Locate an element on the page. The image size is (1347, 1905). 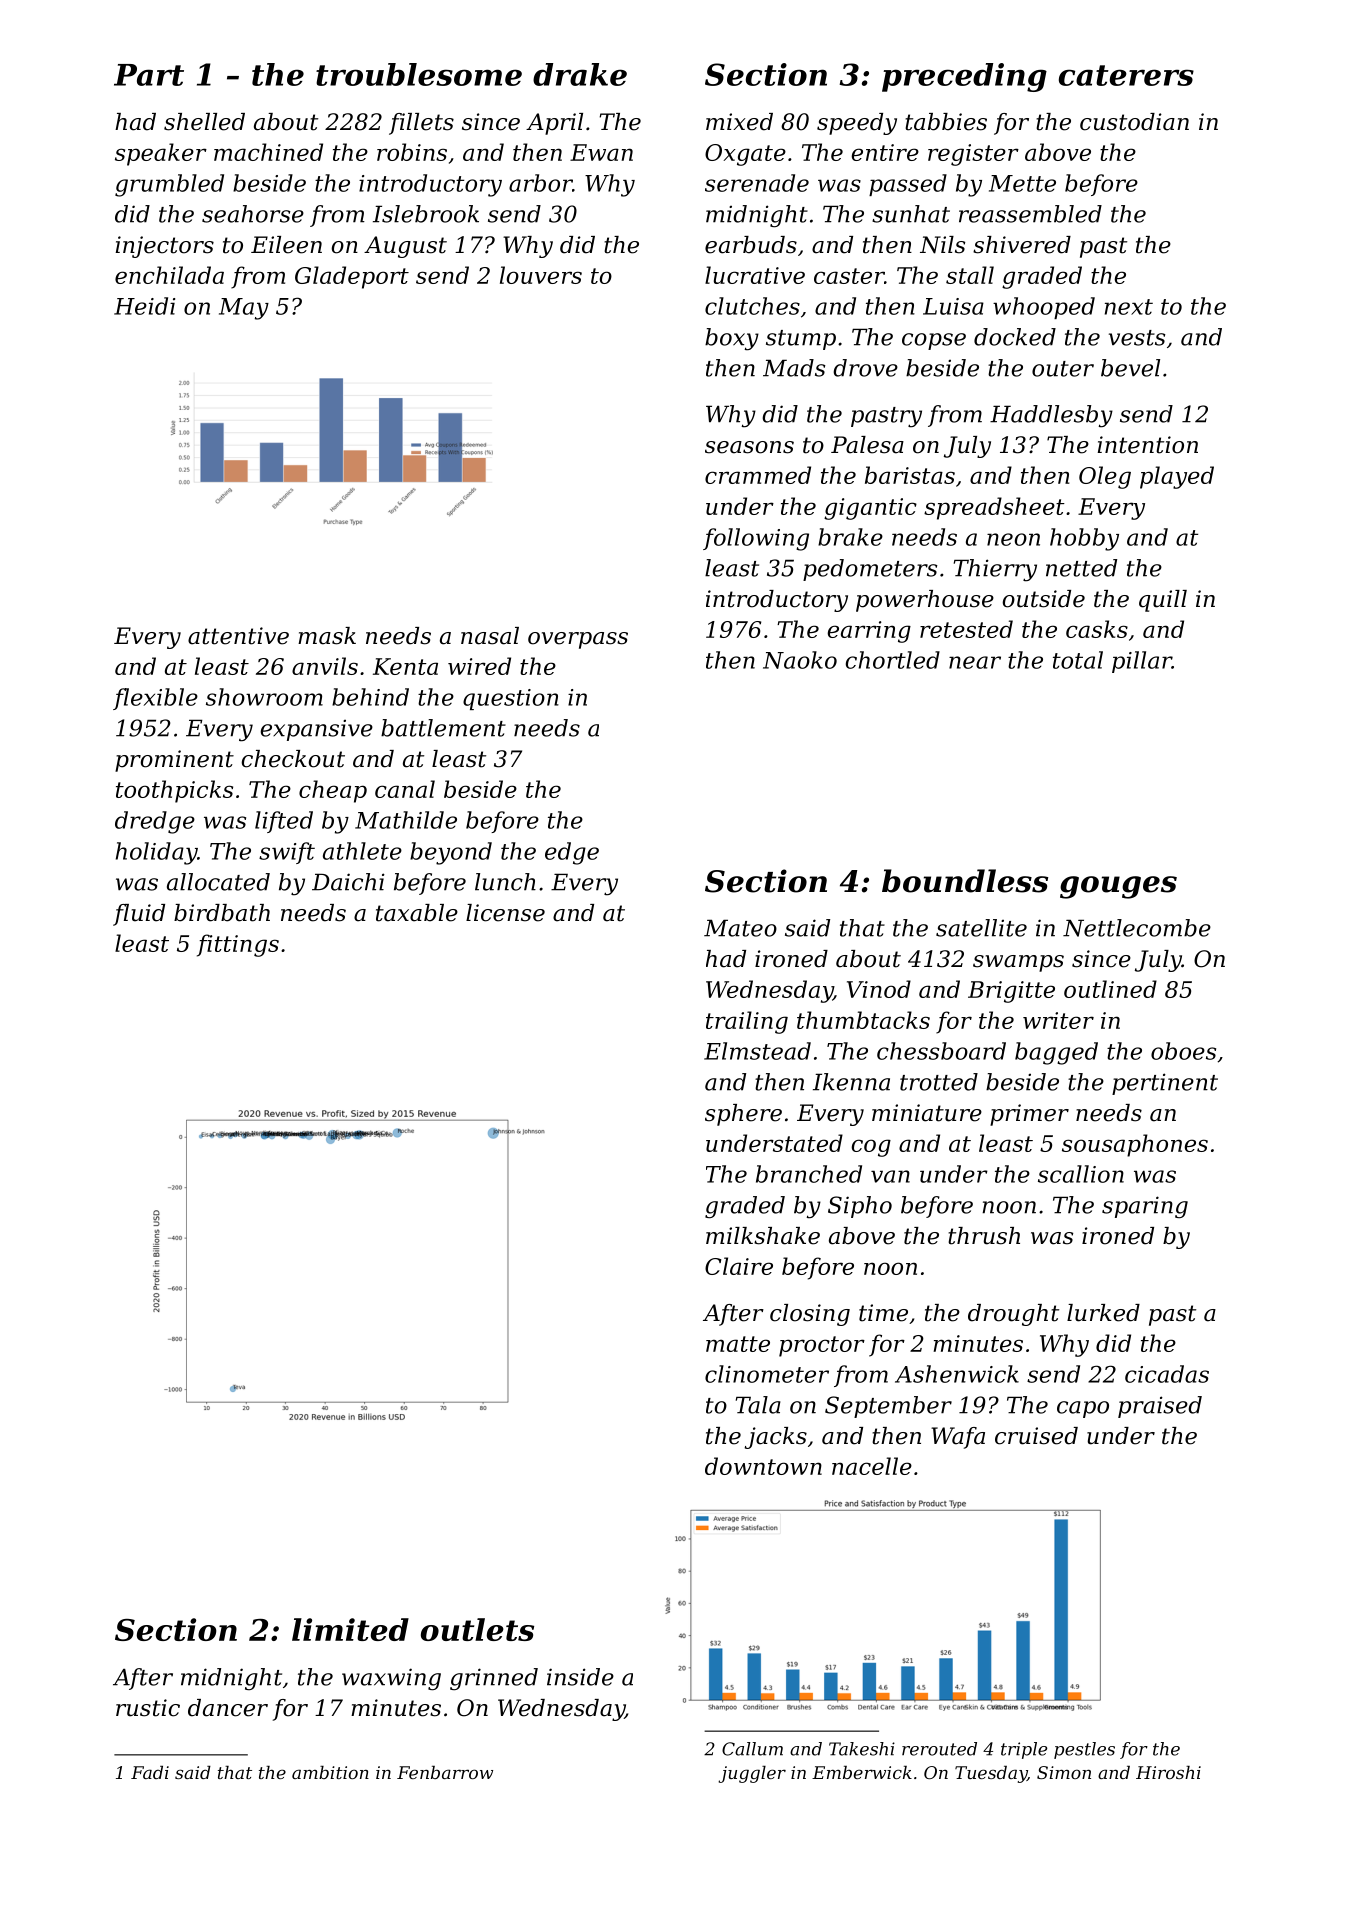
juggler is located at coordinates (752, 1774).
